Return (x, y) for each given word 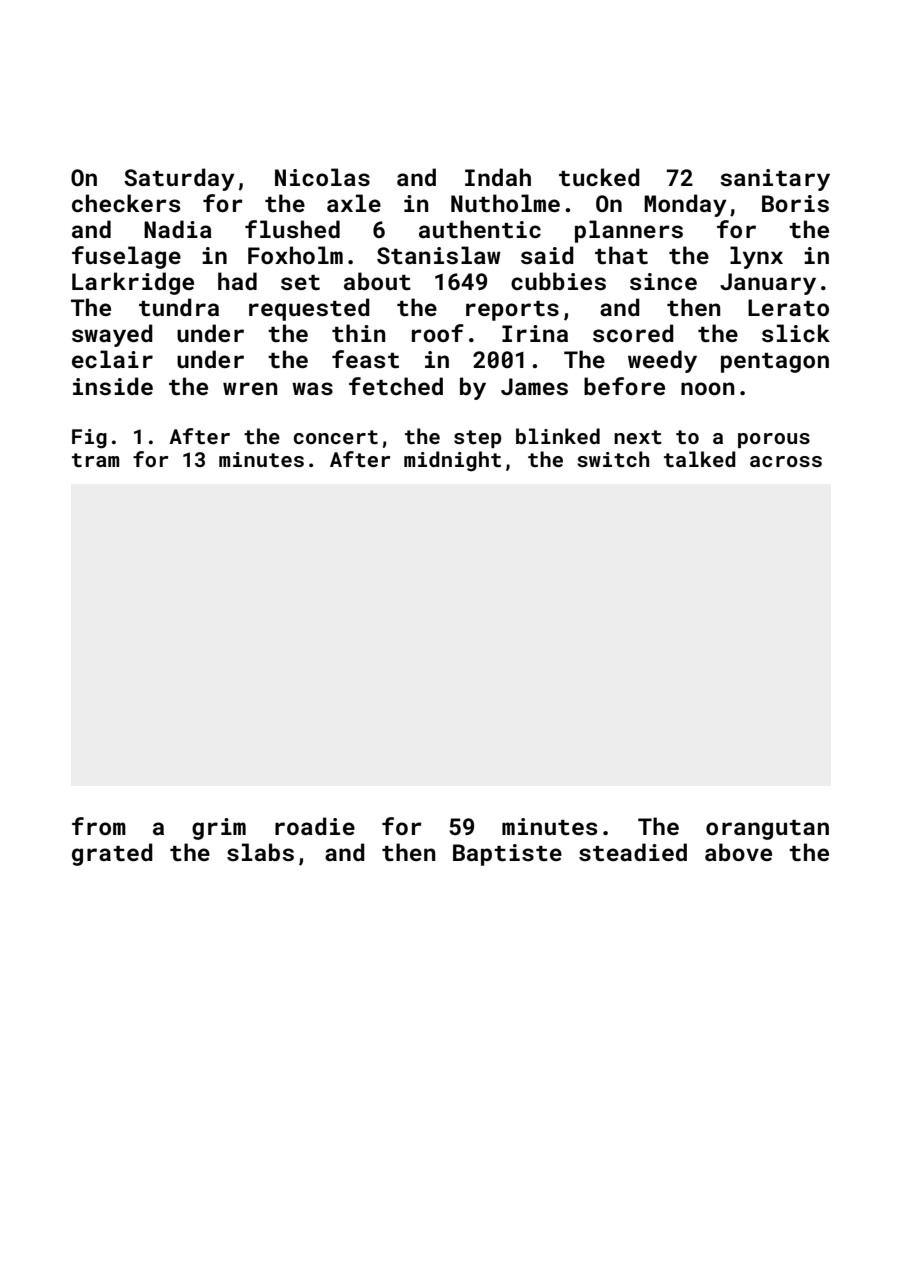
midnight (452, 461)
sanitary (775, 180)
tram (95, 460)
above (738, 852)
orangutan (767, 830)
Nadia (178, 229)
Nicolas (322, 177)
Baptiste (507, 855)
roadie (315, 826)
